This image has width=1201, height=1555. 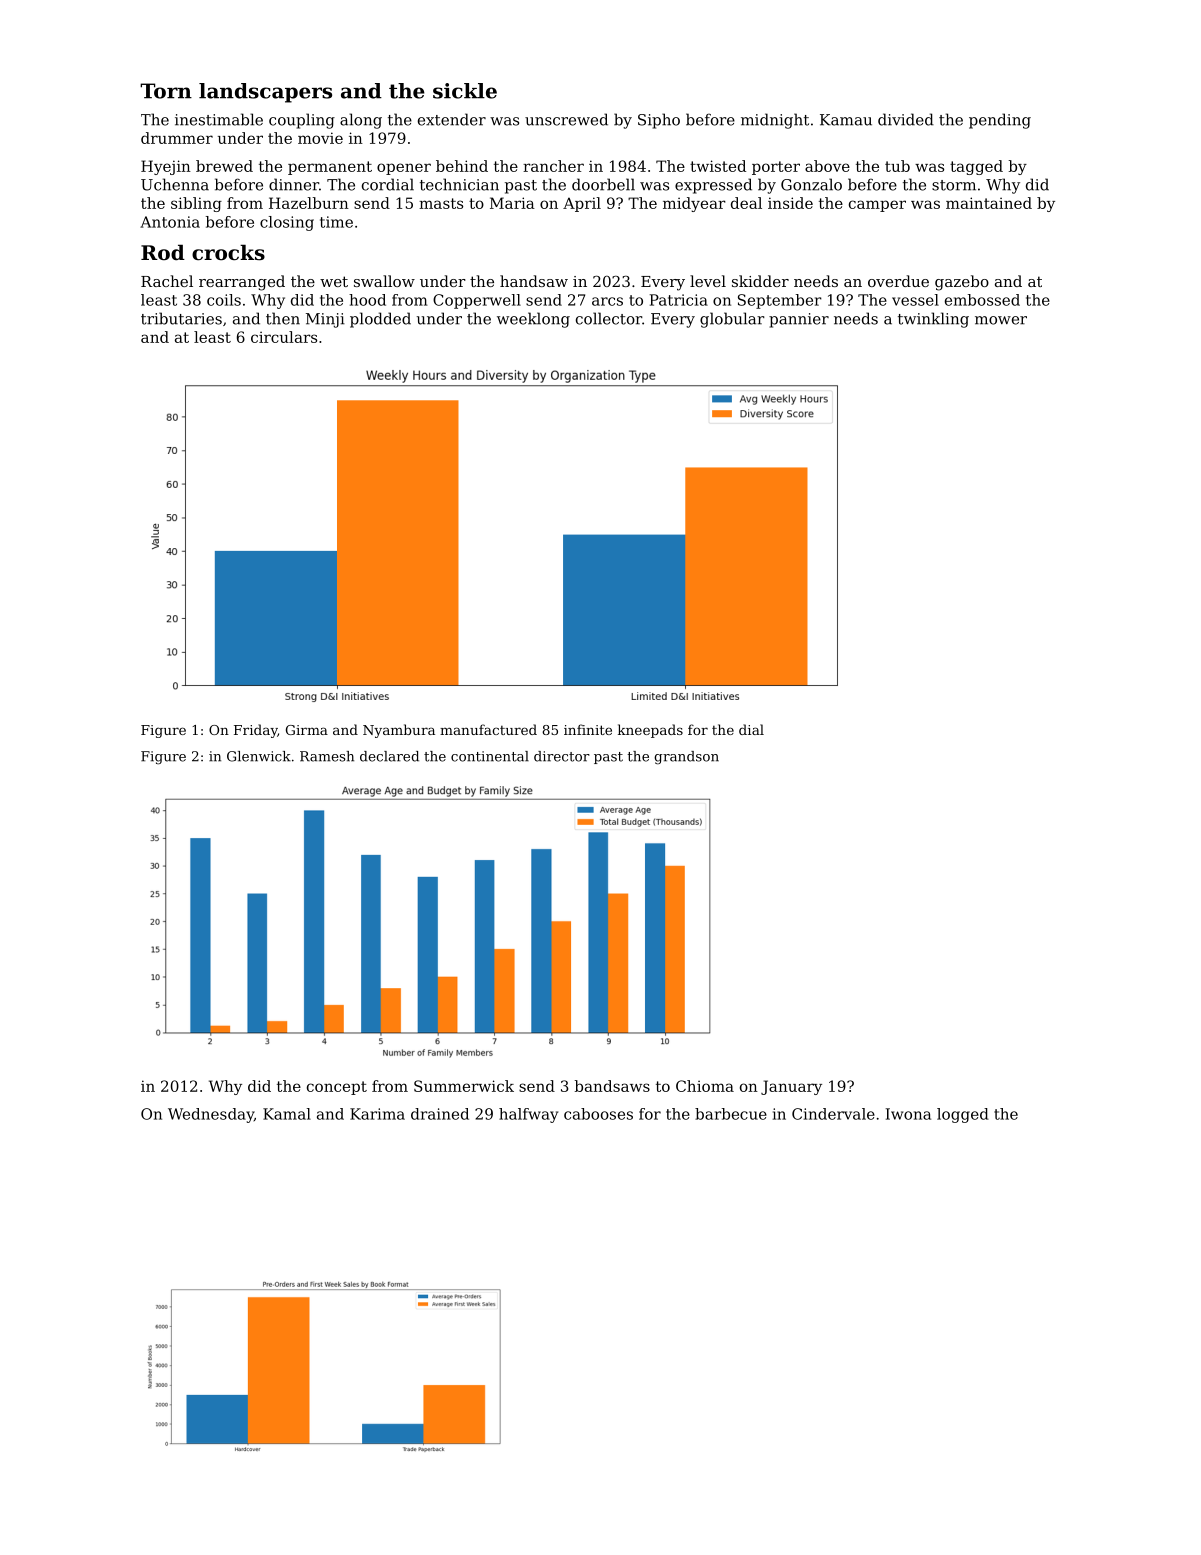 What do you see at coordinates (361, 121) in the image?
I see `along` at bounding box center [361, 121].
